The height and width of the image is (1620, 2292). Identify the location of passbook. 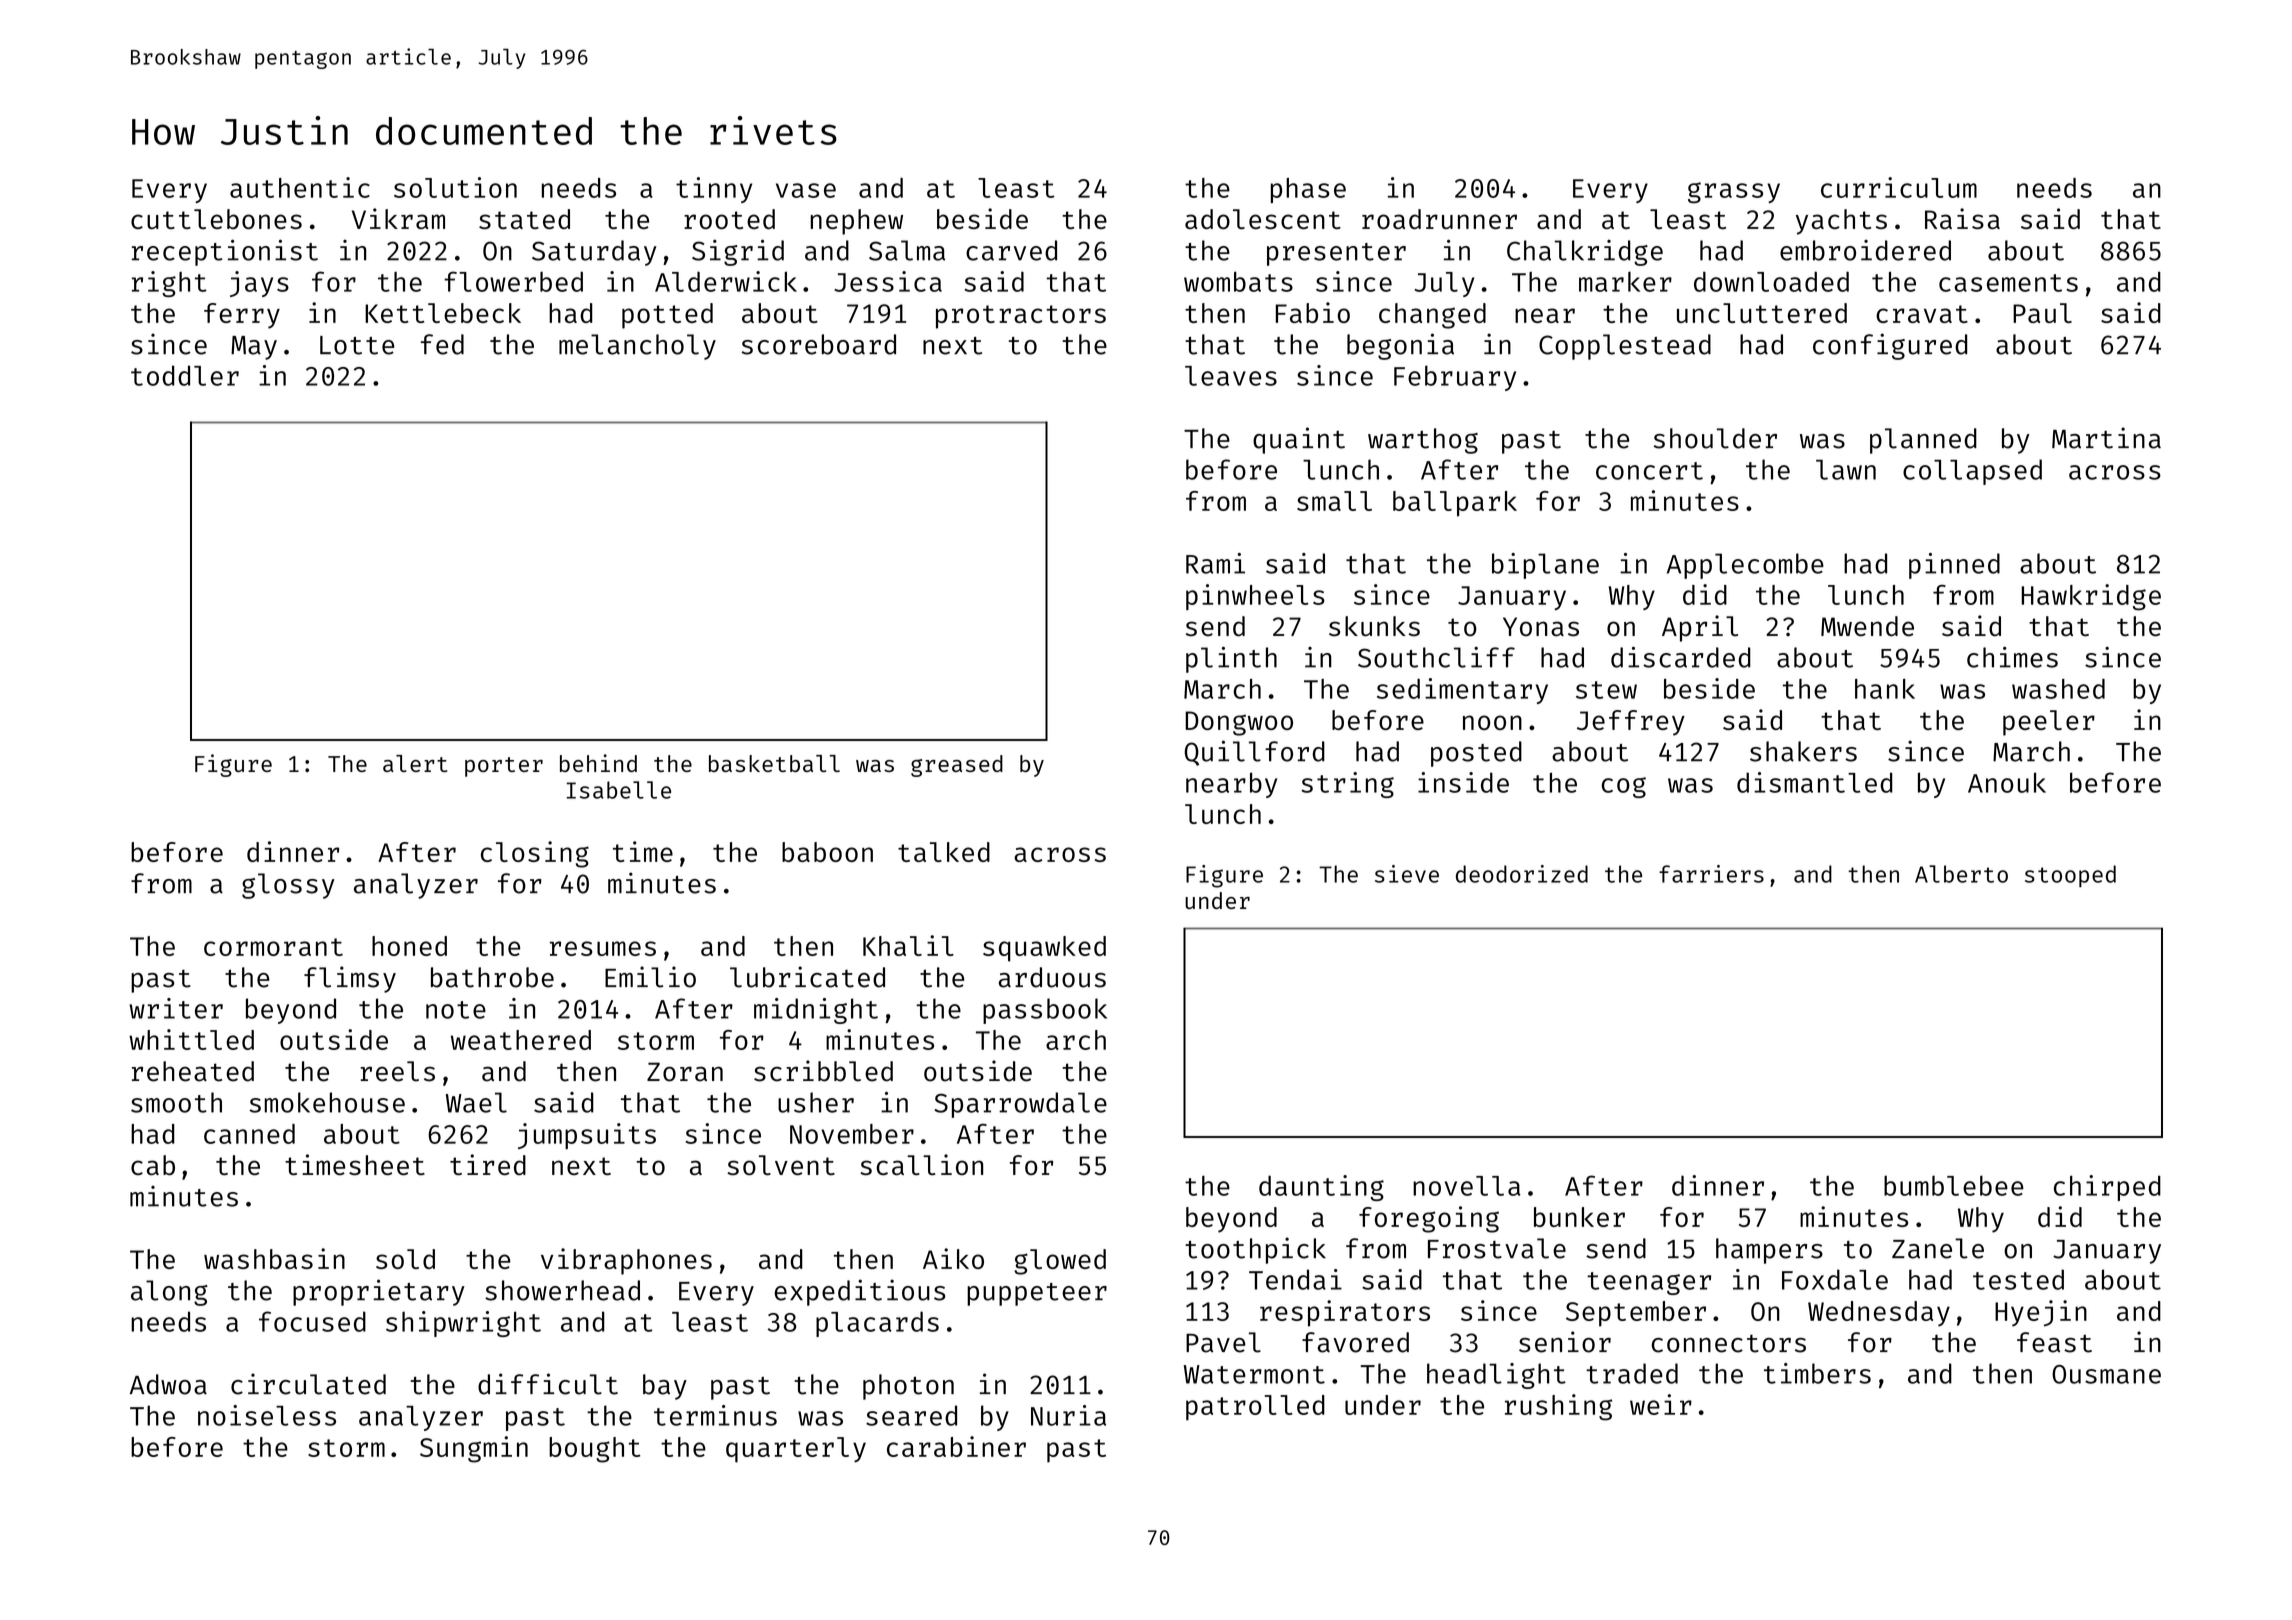
(1045, 1011).
